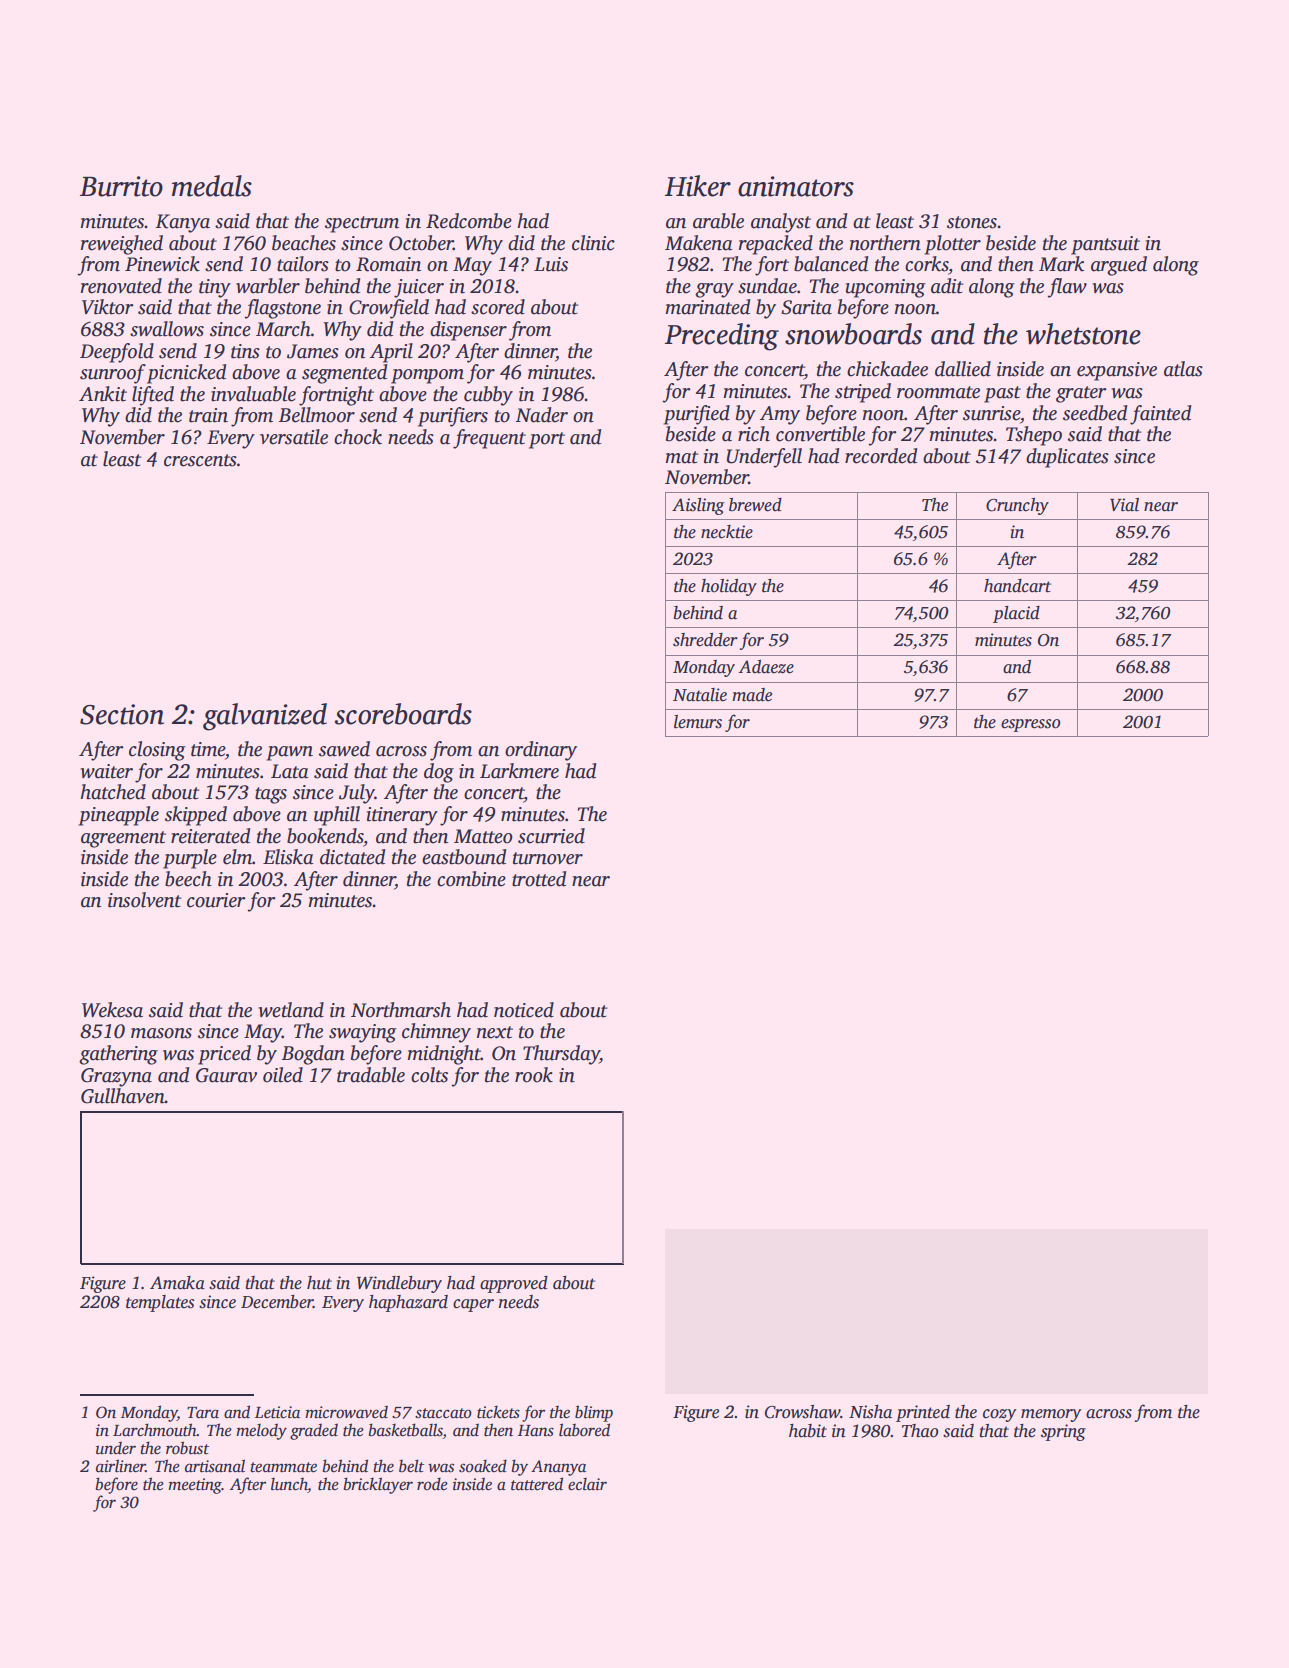  I want to click on Larchmouth, so click(155, 1430).
